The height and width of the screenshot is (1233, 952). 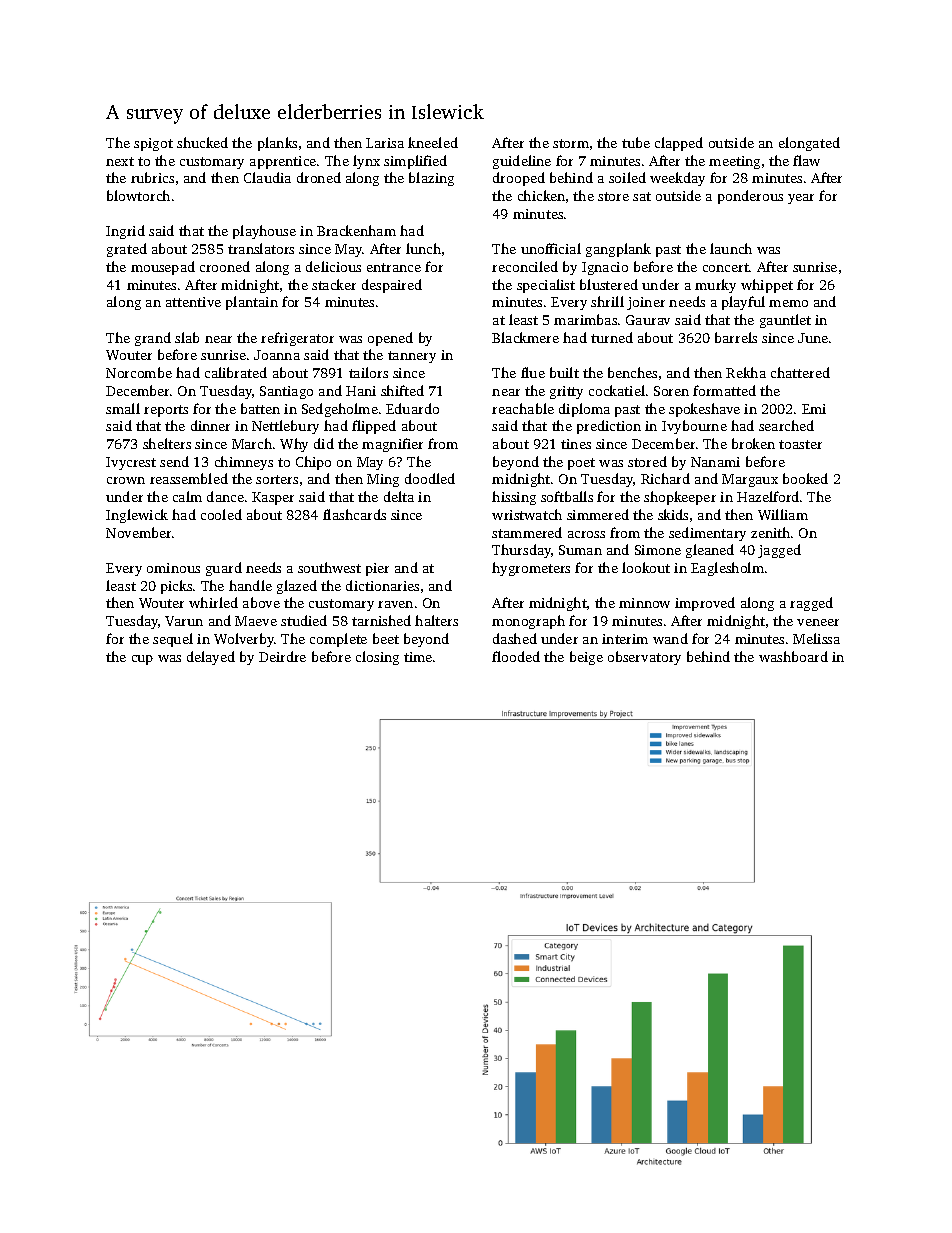 What do you see at coordinates (142, 660) in the screenshot?
I see `cup` at bounding box center [142, 660].
